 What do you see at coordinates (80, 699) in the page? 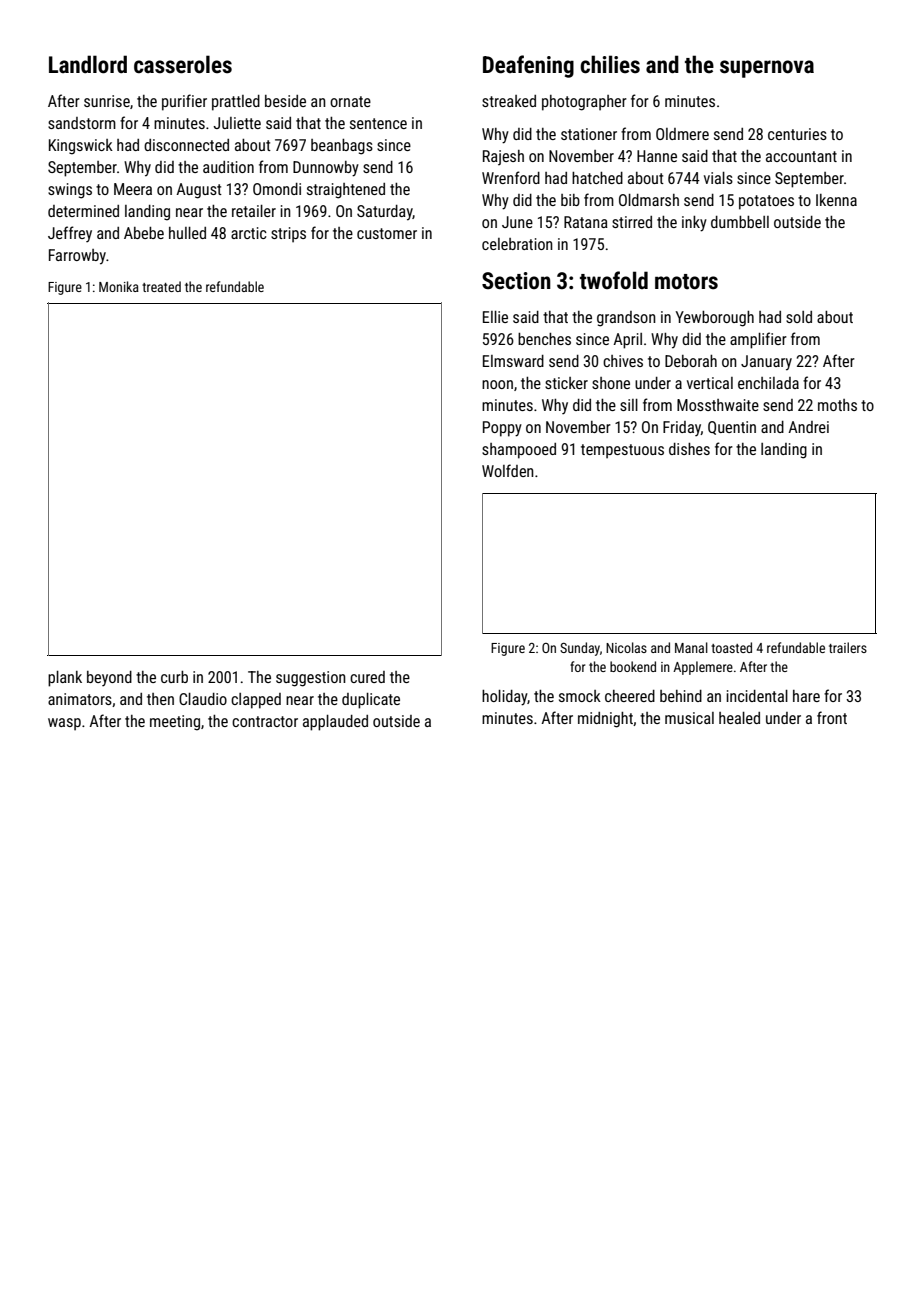
I see `animators` at bounding box center [80, 699].
